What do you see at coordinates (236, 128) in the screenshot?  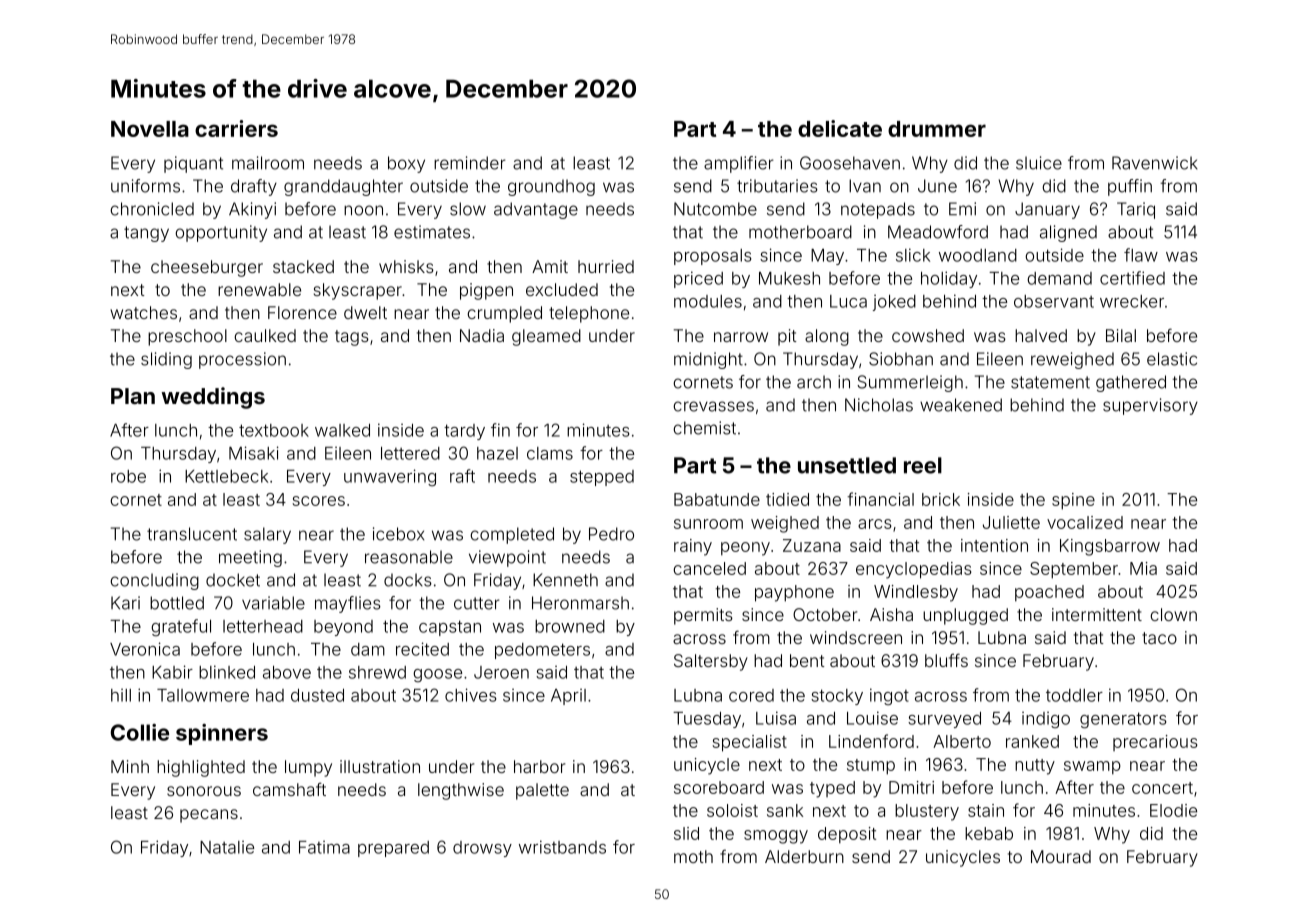 I see `carriers` at bounding box center [236, 128].
